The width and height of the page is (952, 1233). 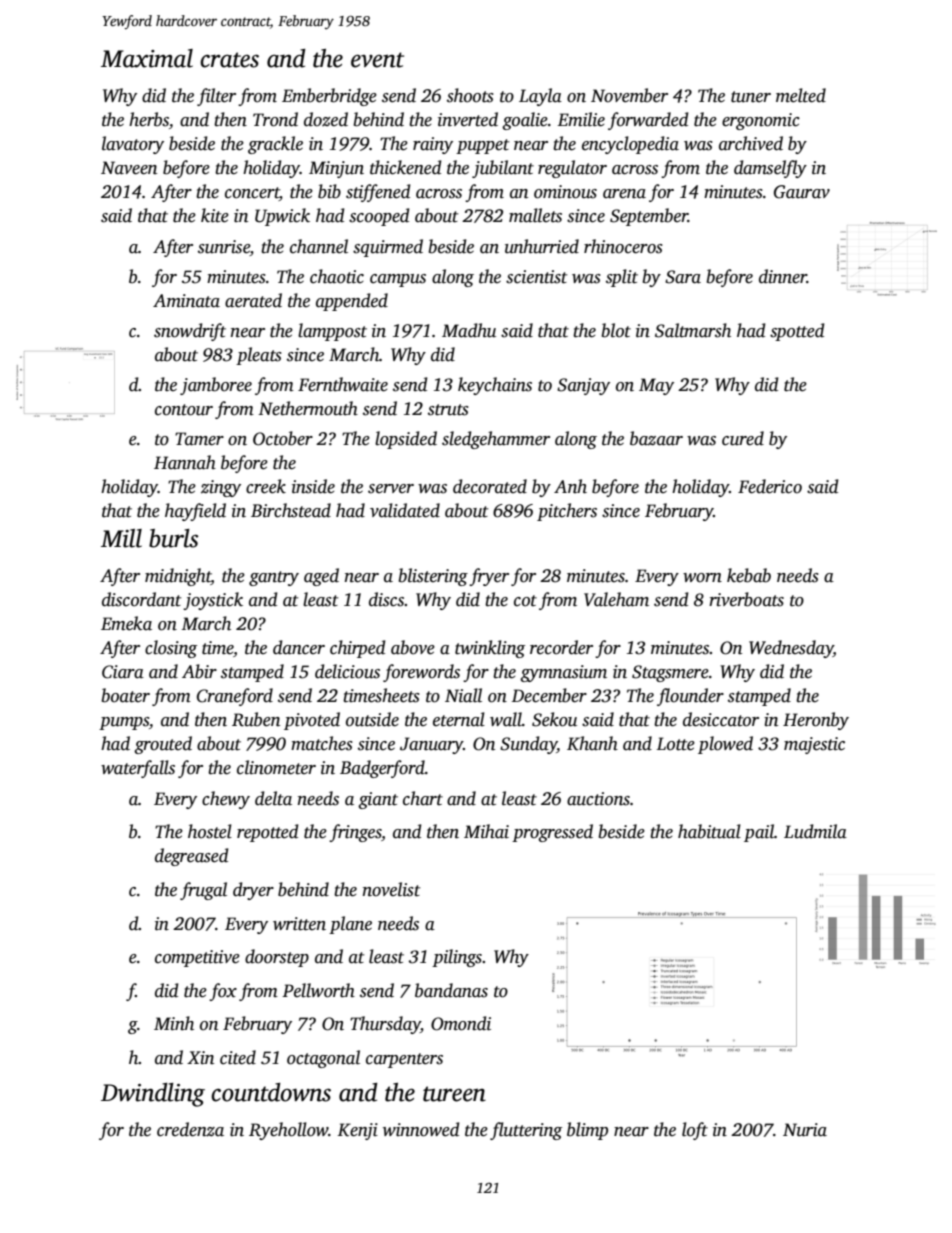 What do you see at coordinates (751, 97) in the page?
I see `tuner` at bounding box center [751, 97].
